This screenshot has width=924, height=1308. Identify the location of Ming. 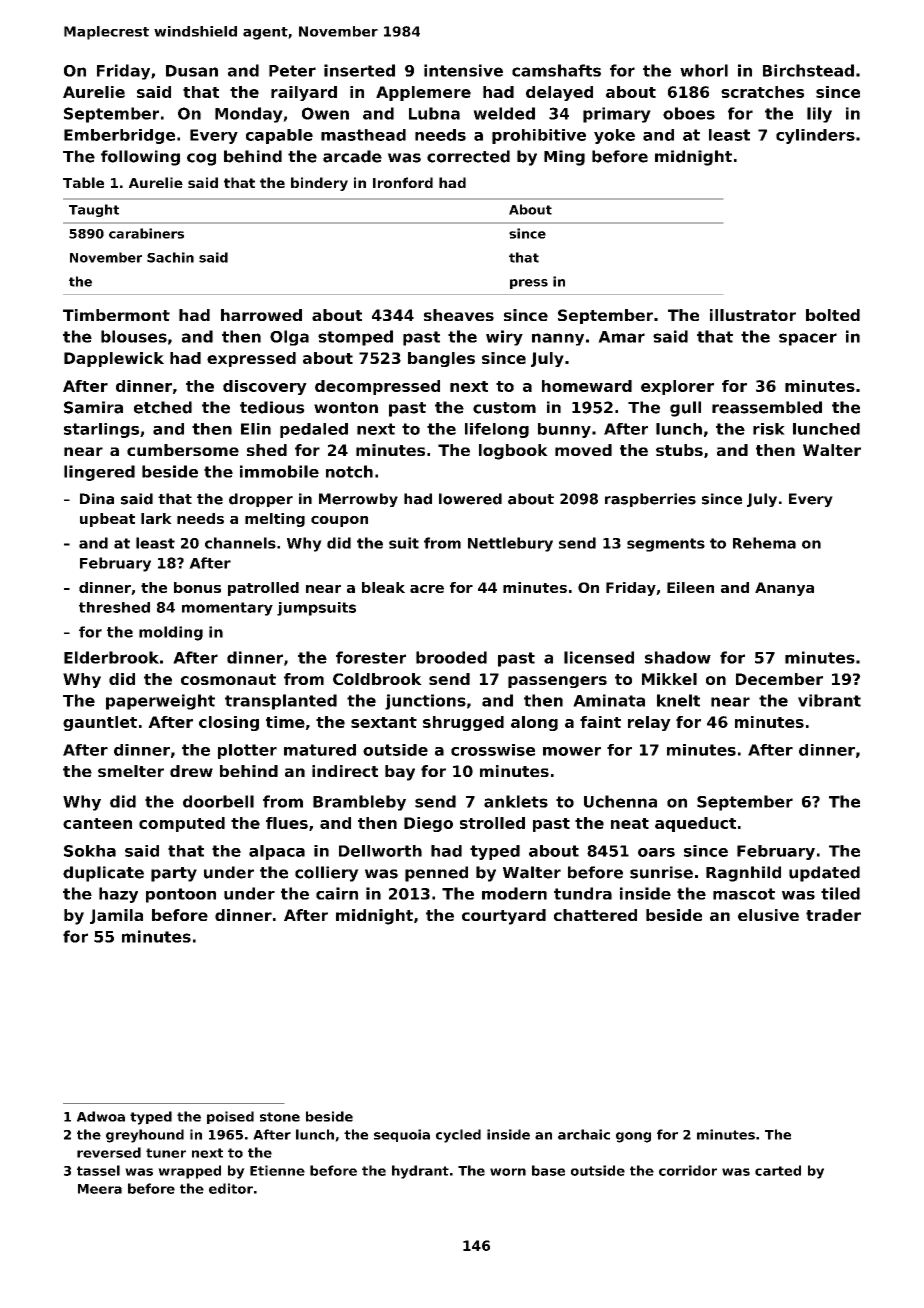
(564, 158).
